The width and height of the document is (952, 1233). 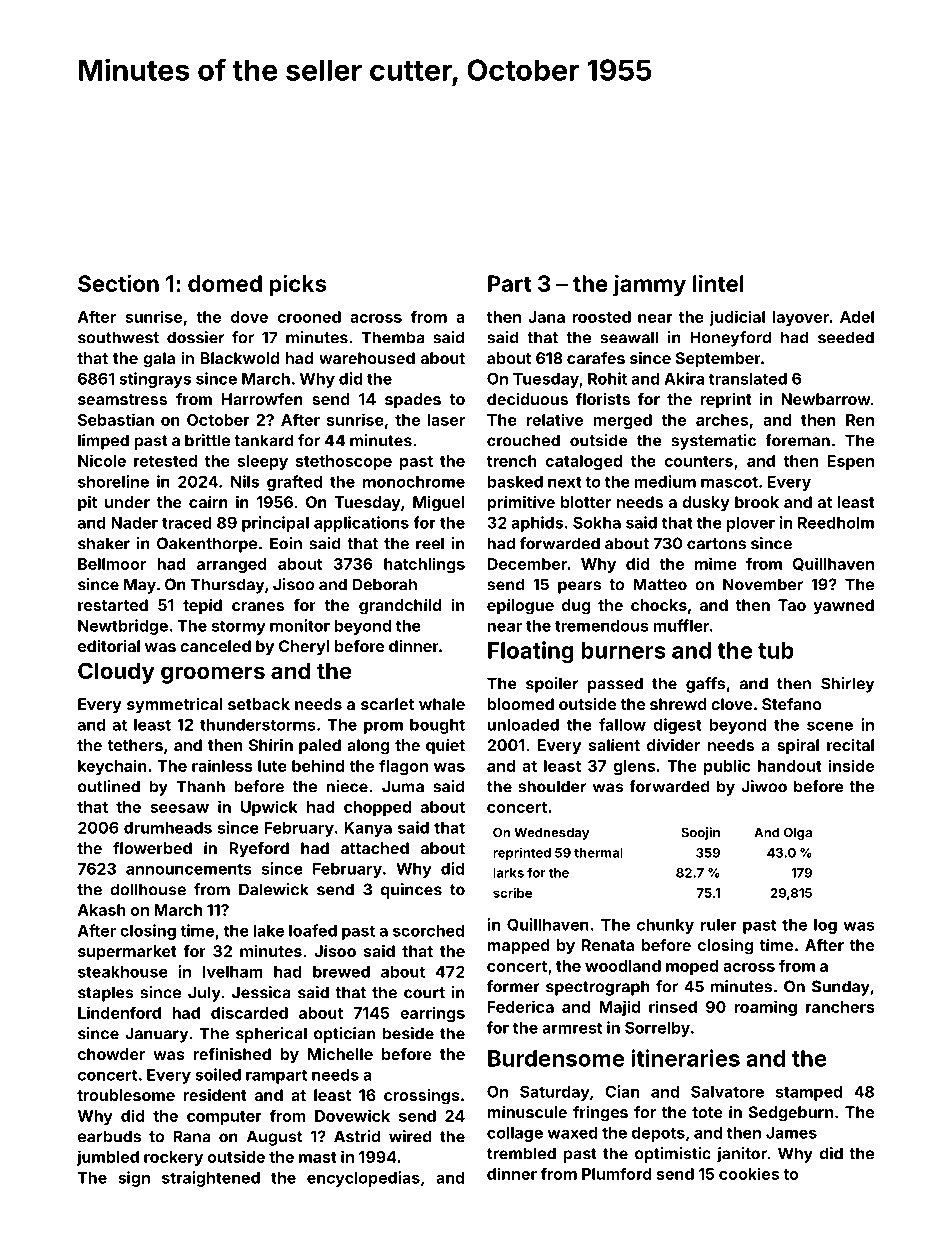 What do you see at coordinates (719, 925) in the document?
I see `ruler` at bounding box center [719, 925].
